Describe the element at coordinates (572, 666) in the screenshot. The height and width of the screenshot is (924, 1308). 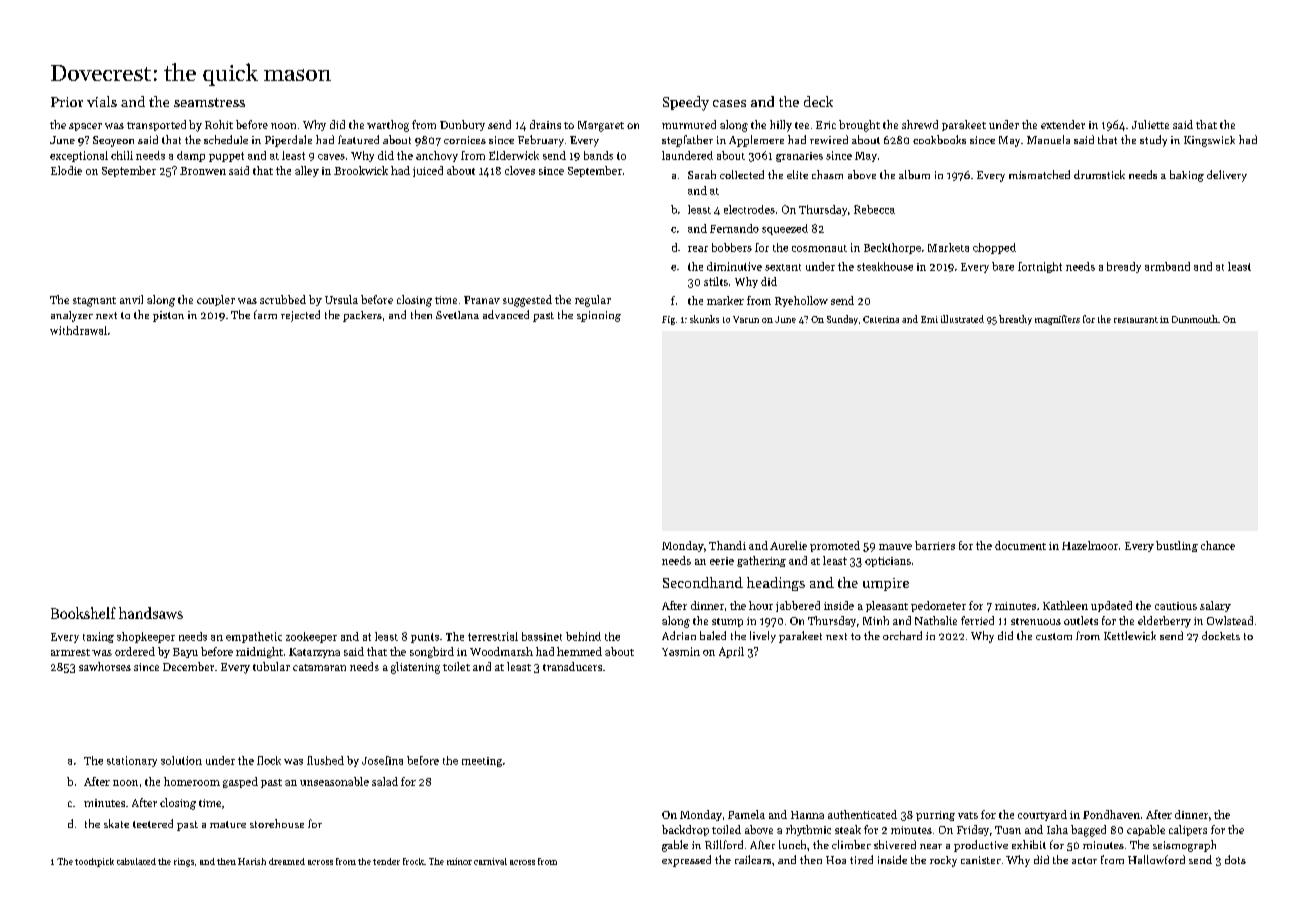
I see `transducers` at that location.
